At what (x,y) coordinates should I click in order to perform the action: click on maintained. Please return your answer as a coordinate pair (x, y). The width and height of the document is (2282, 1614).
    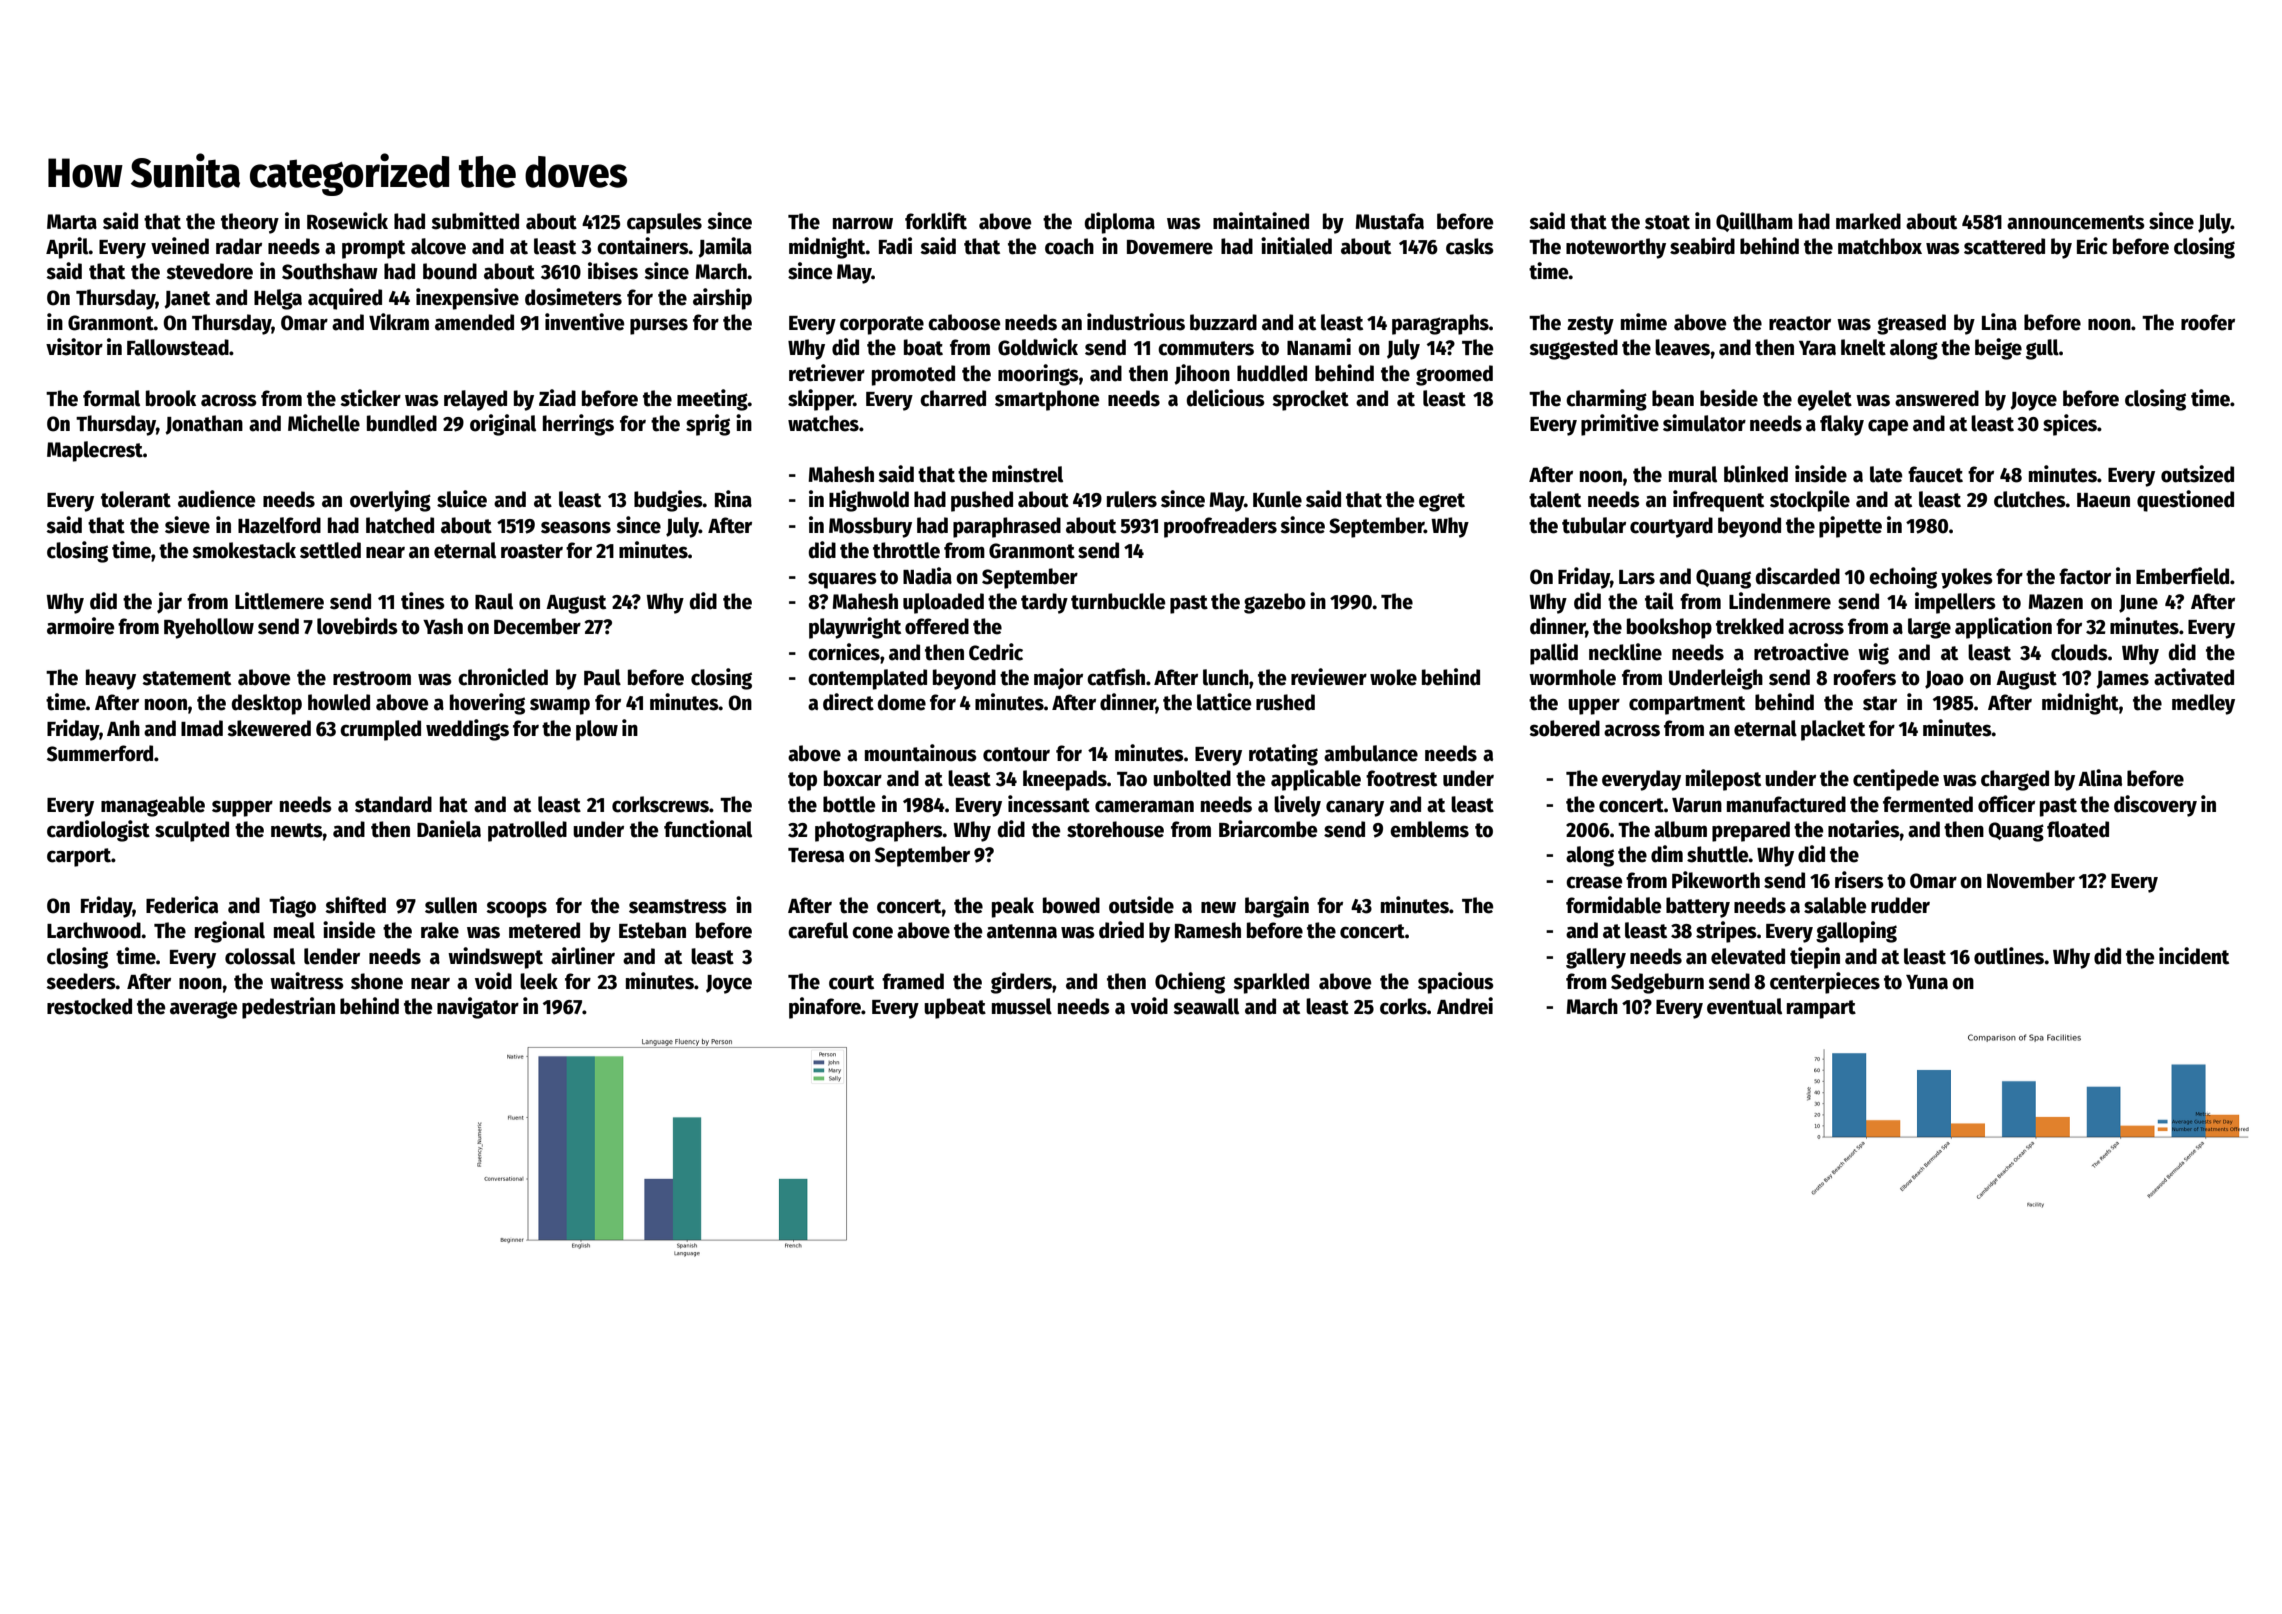
    Looking at the image, I should click on (1261, 221).
